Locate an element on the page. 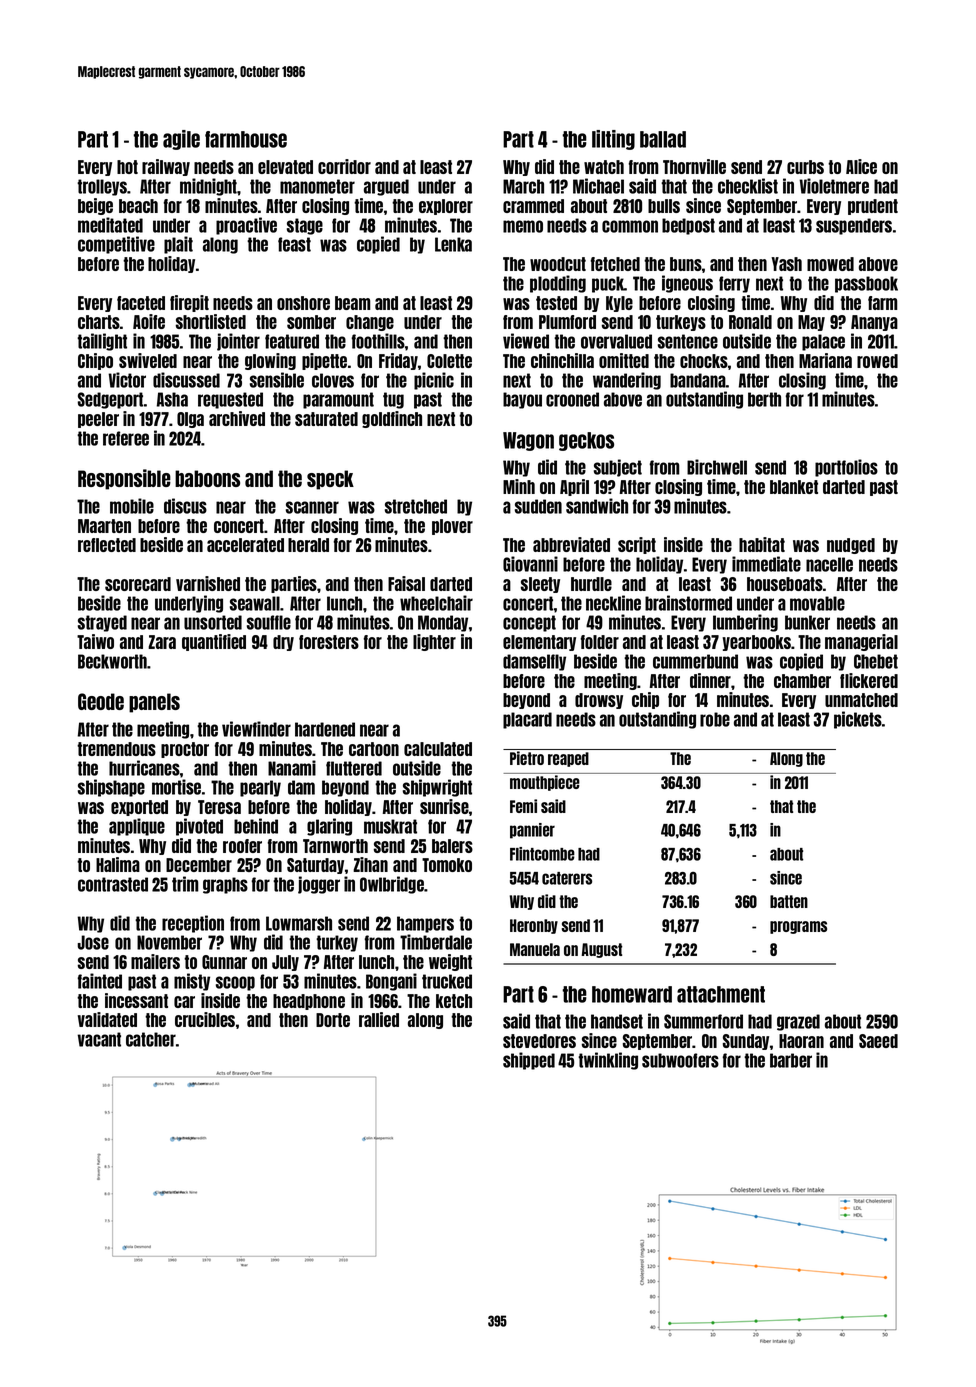 This image has width=976, height=1387. blanket is located at coordinates (794, 487).
